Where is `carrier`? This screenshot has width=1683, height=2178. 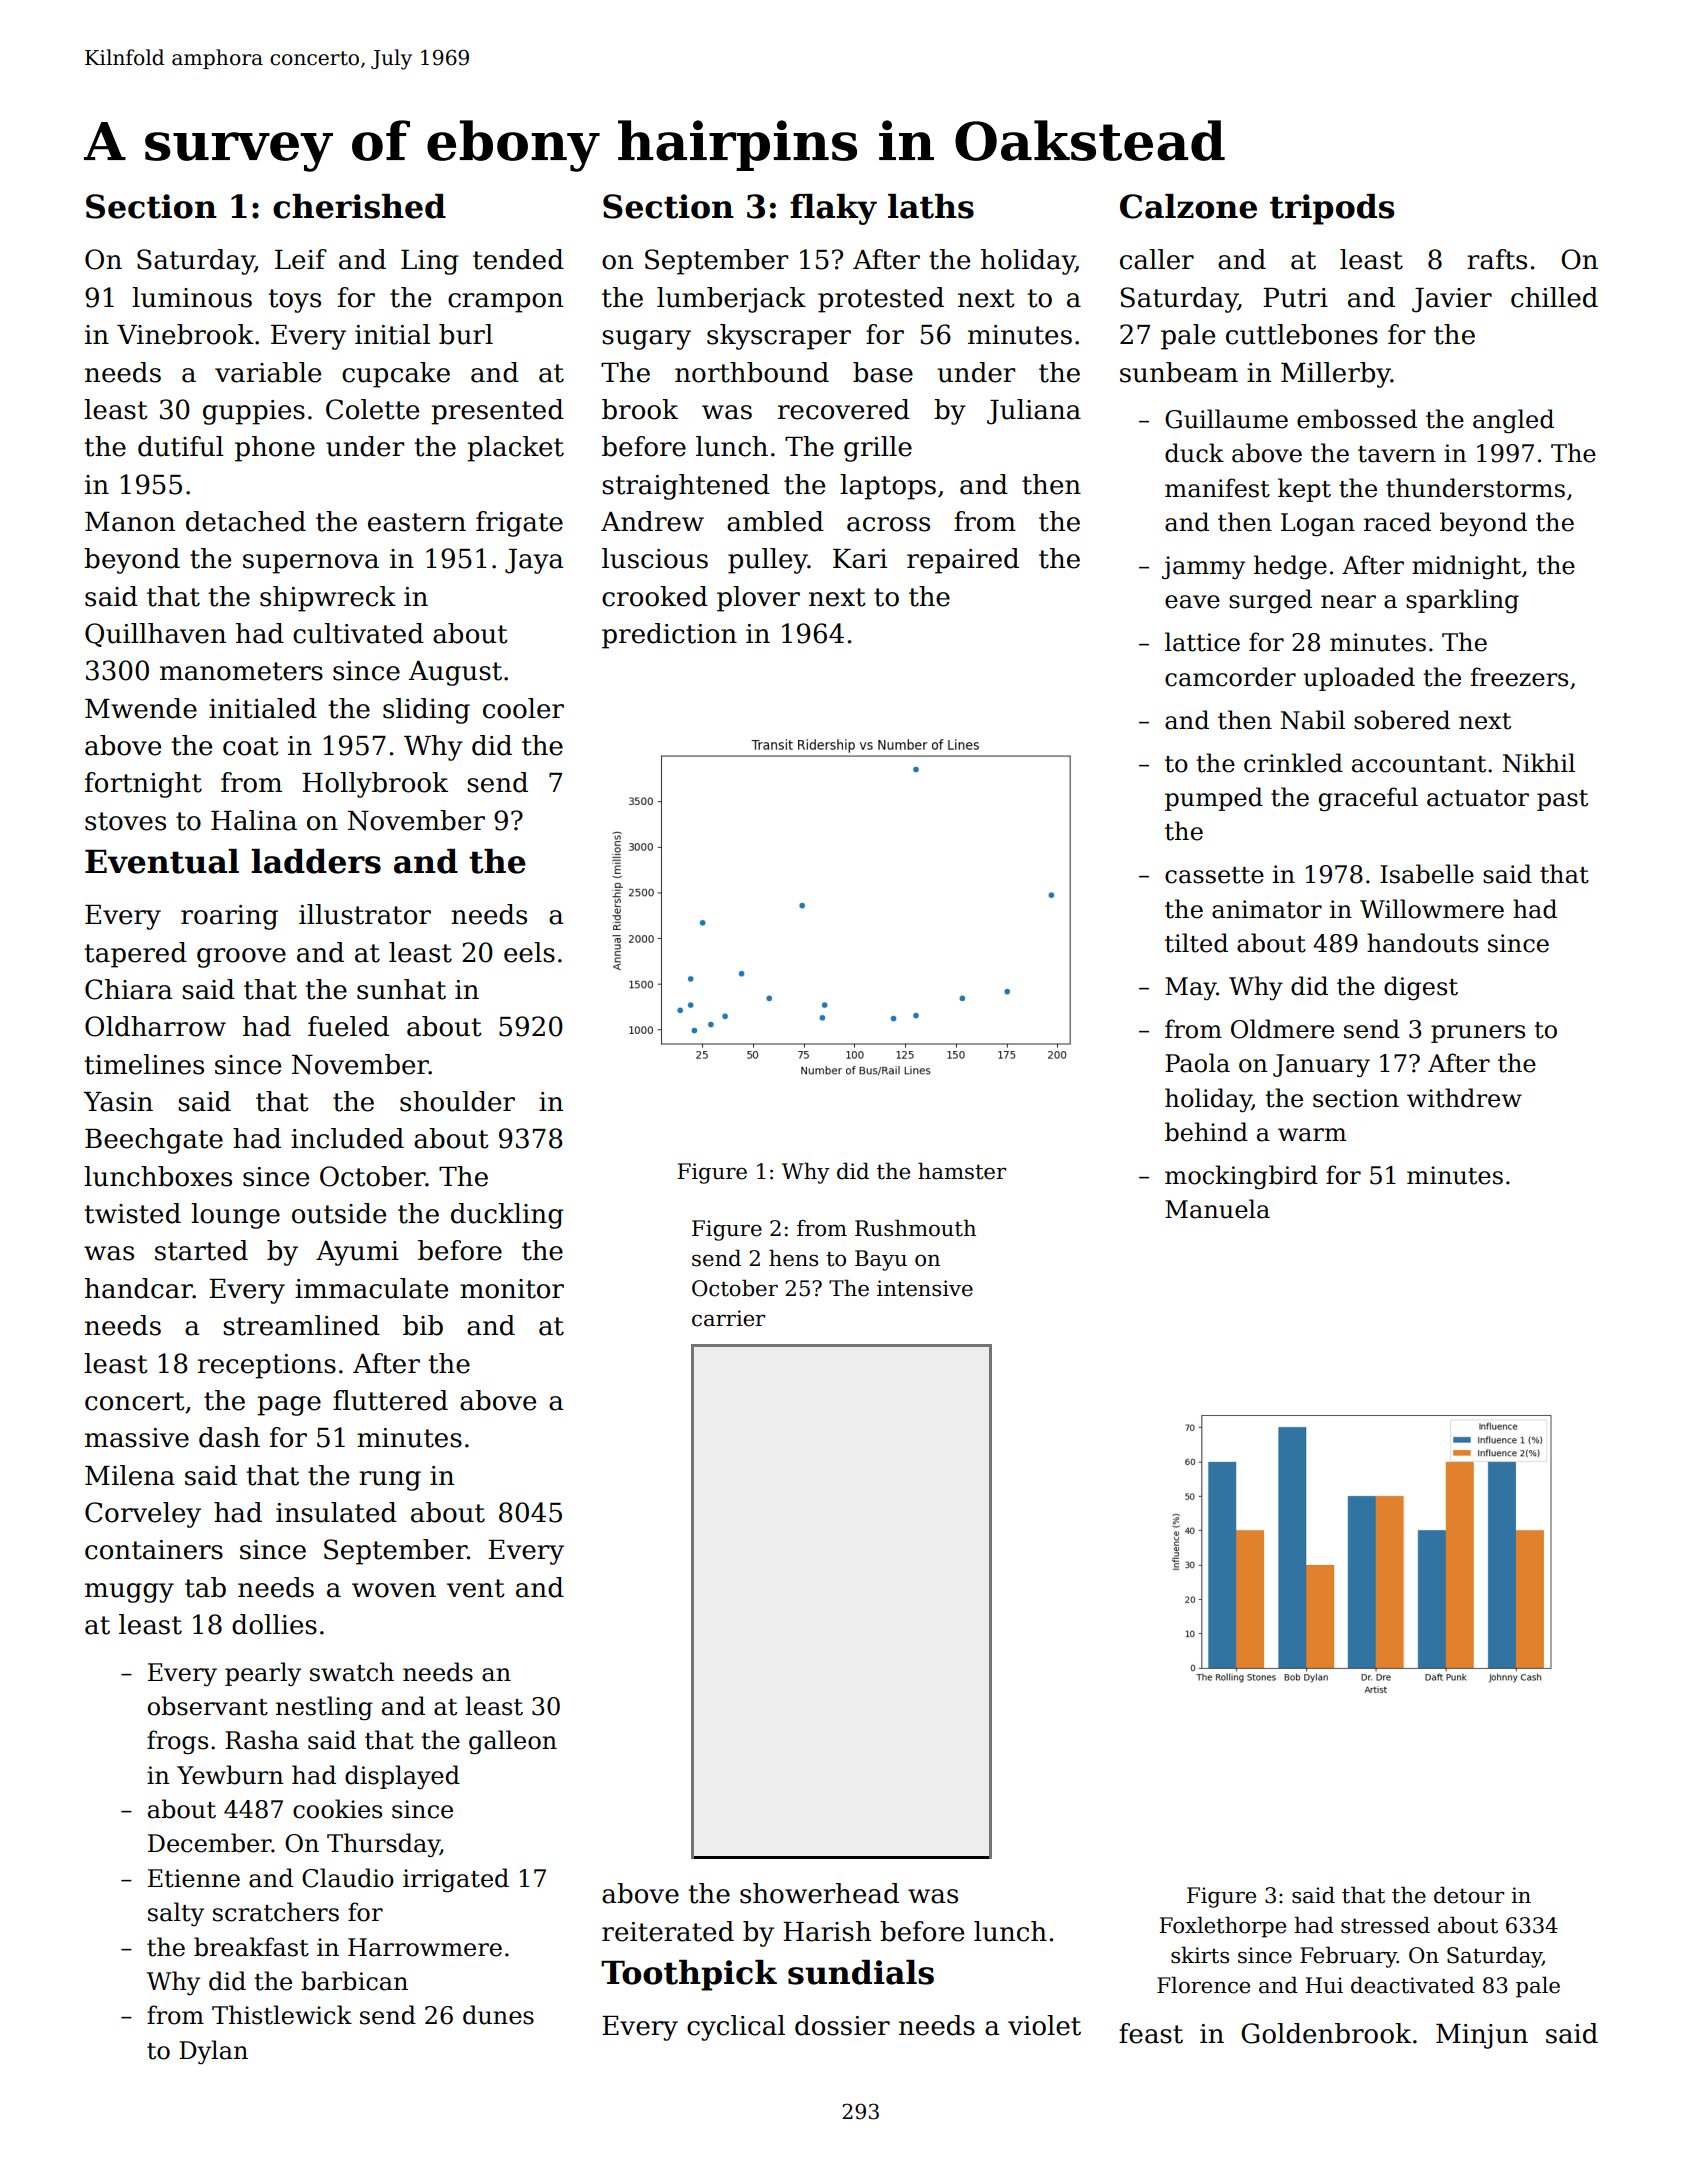
carrier is located at coordinates (728, 1318).
